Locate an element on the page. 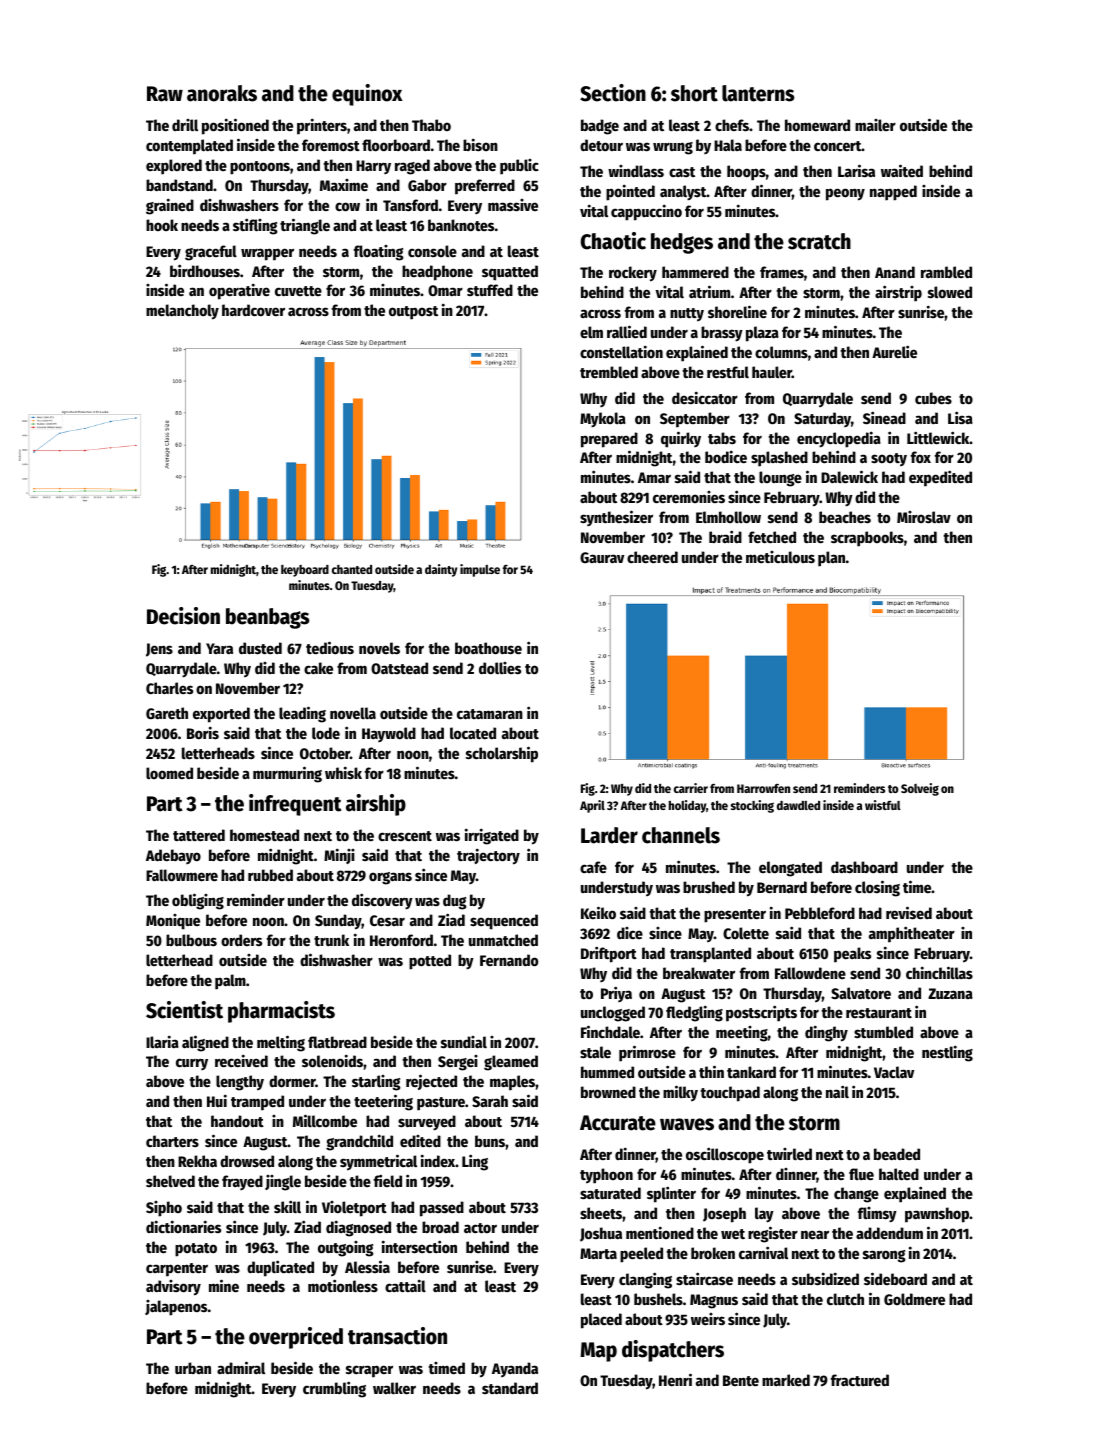 This page has width=1119, height=1448. keyboard is located at coordinates (305, 571).
